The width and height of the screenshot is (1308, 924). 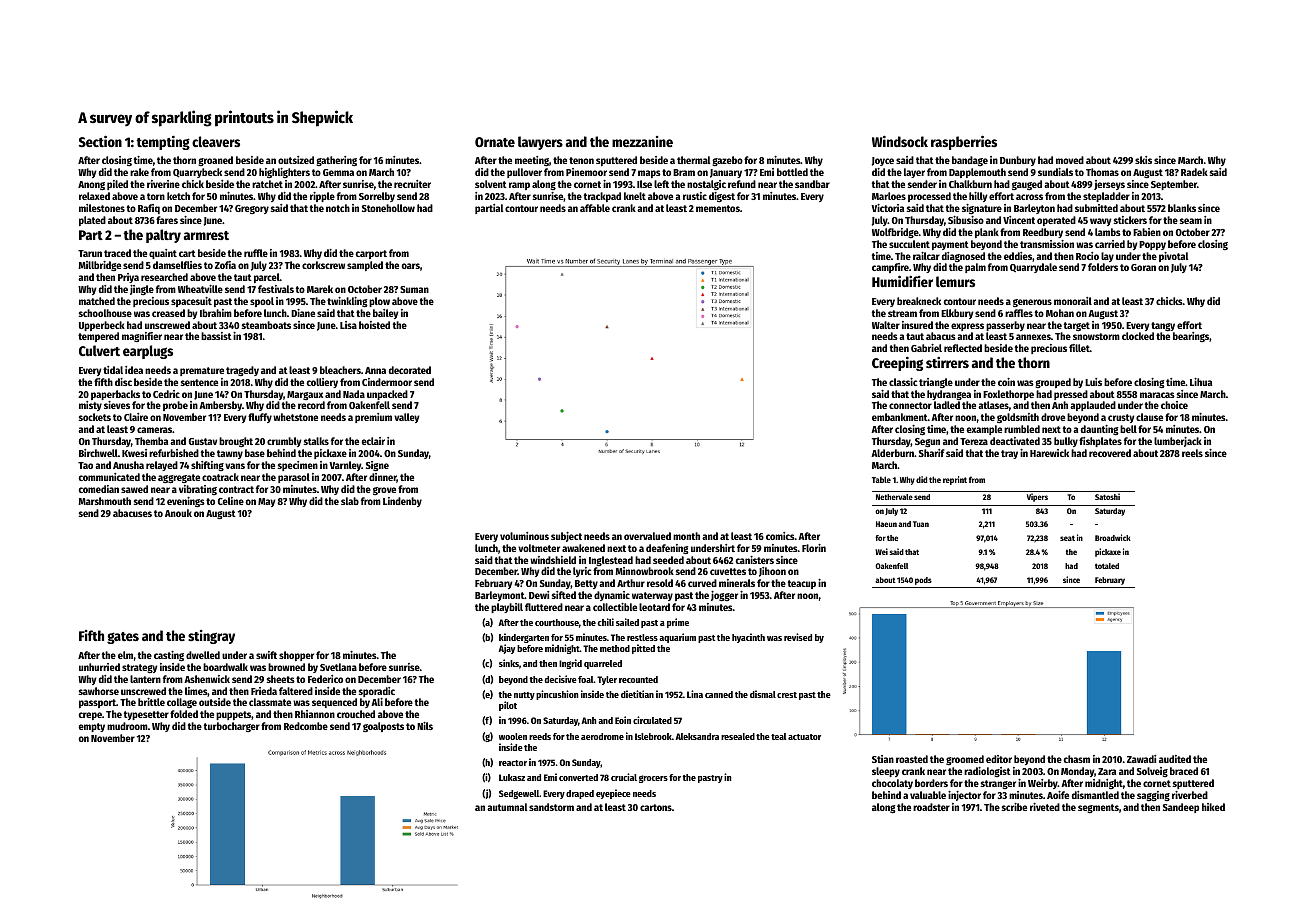 I want to click on stingray, so click(x=211, y=637).
